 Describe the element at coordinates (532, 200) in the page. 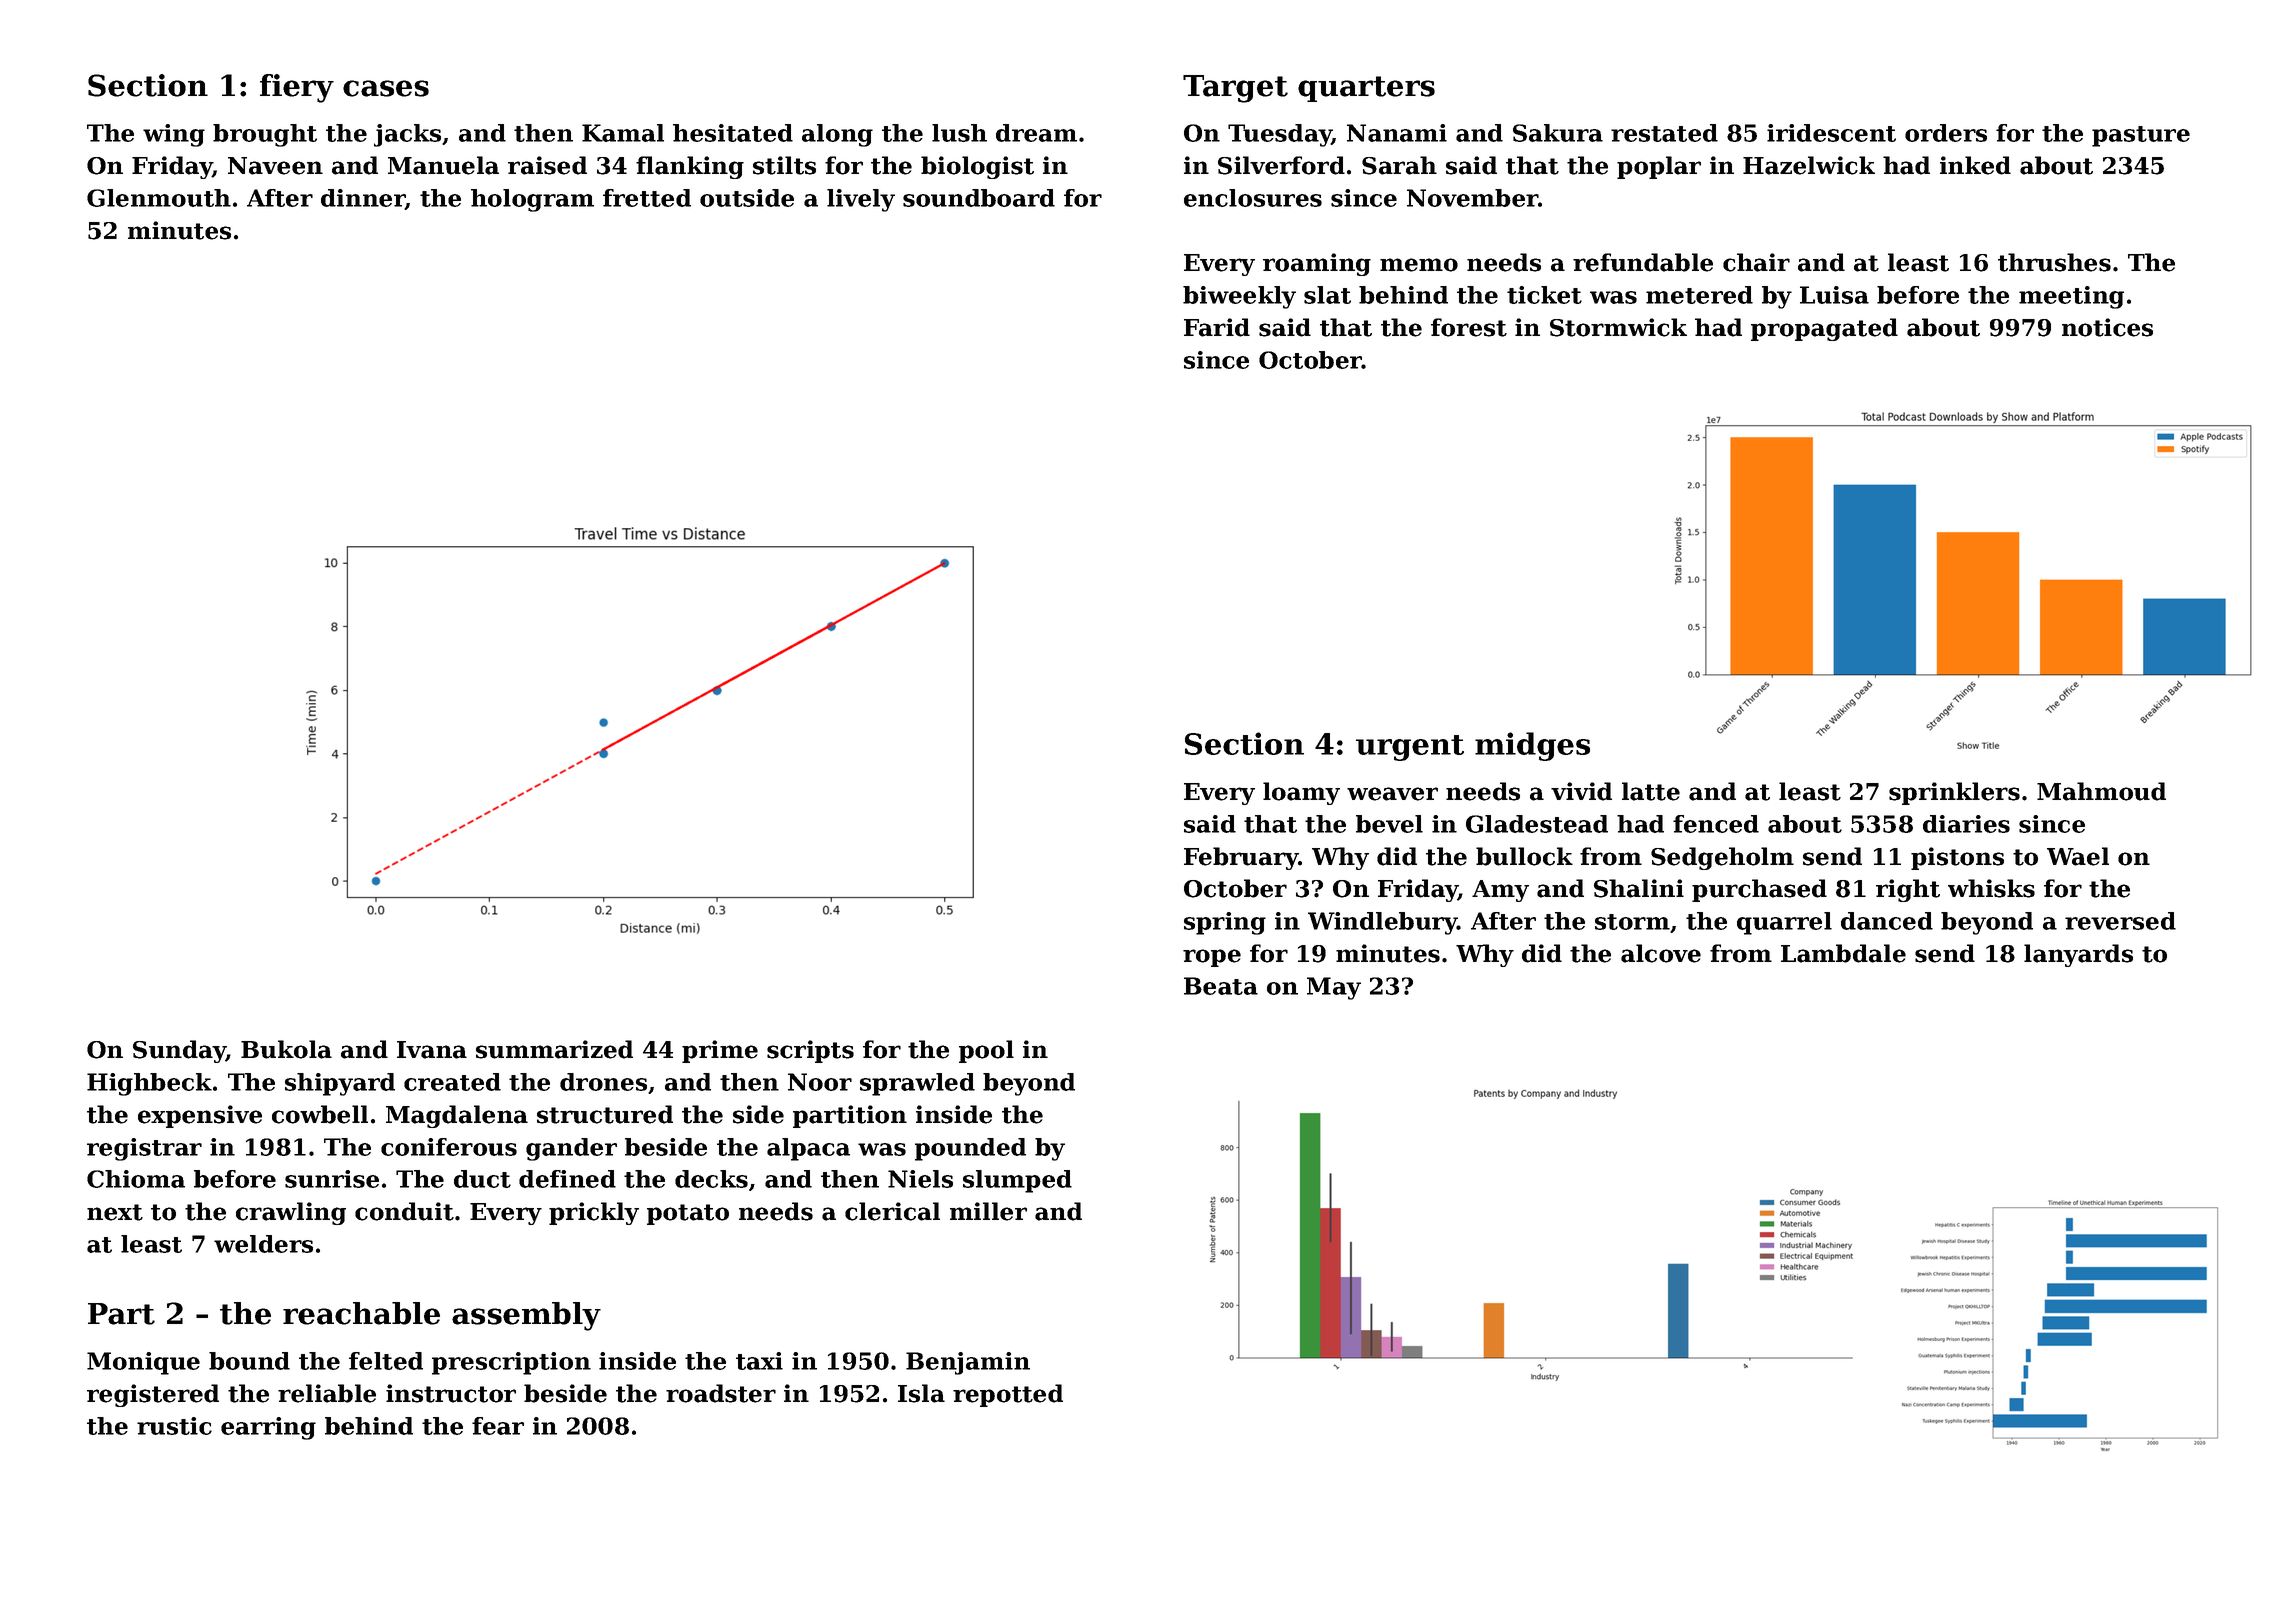

I see `hologram` at that location.
